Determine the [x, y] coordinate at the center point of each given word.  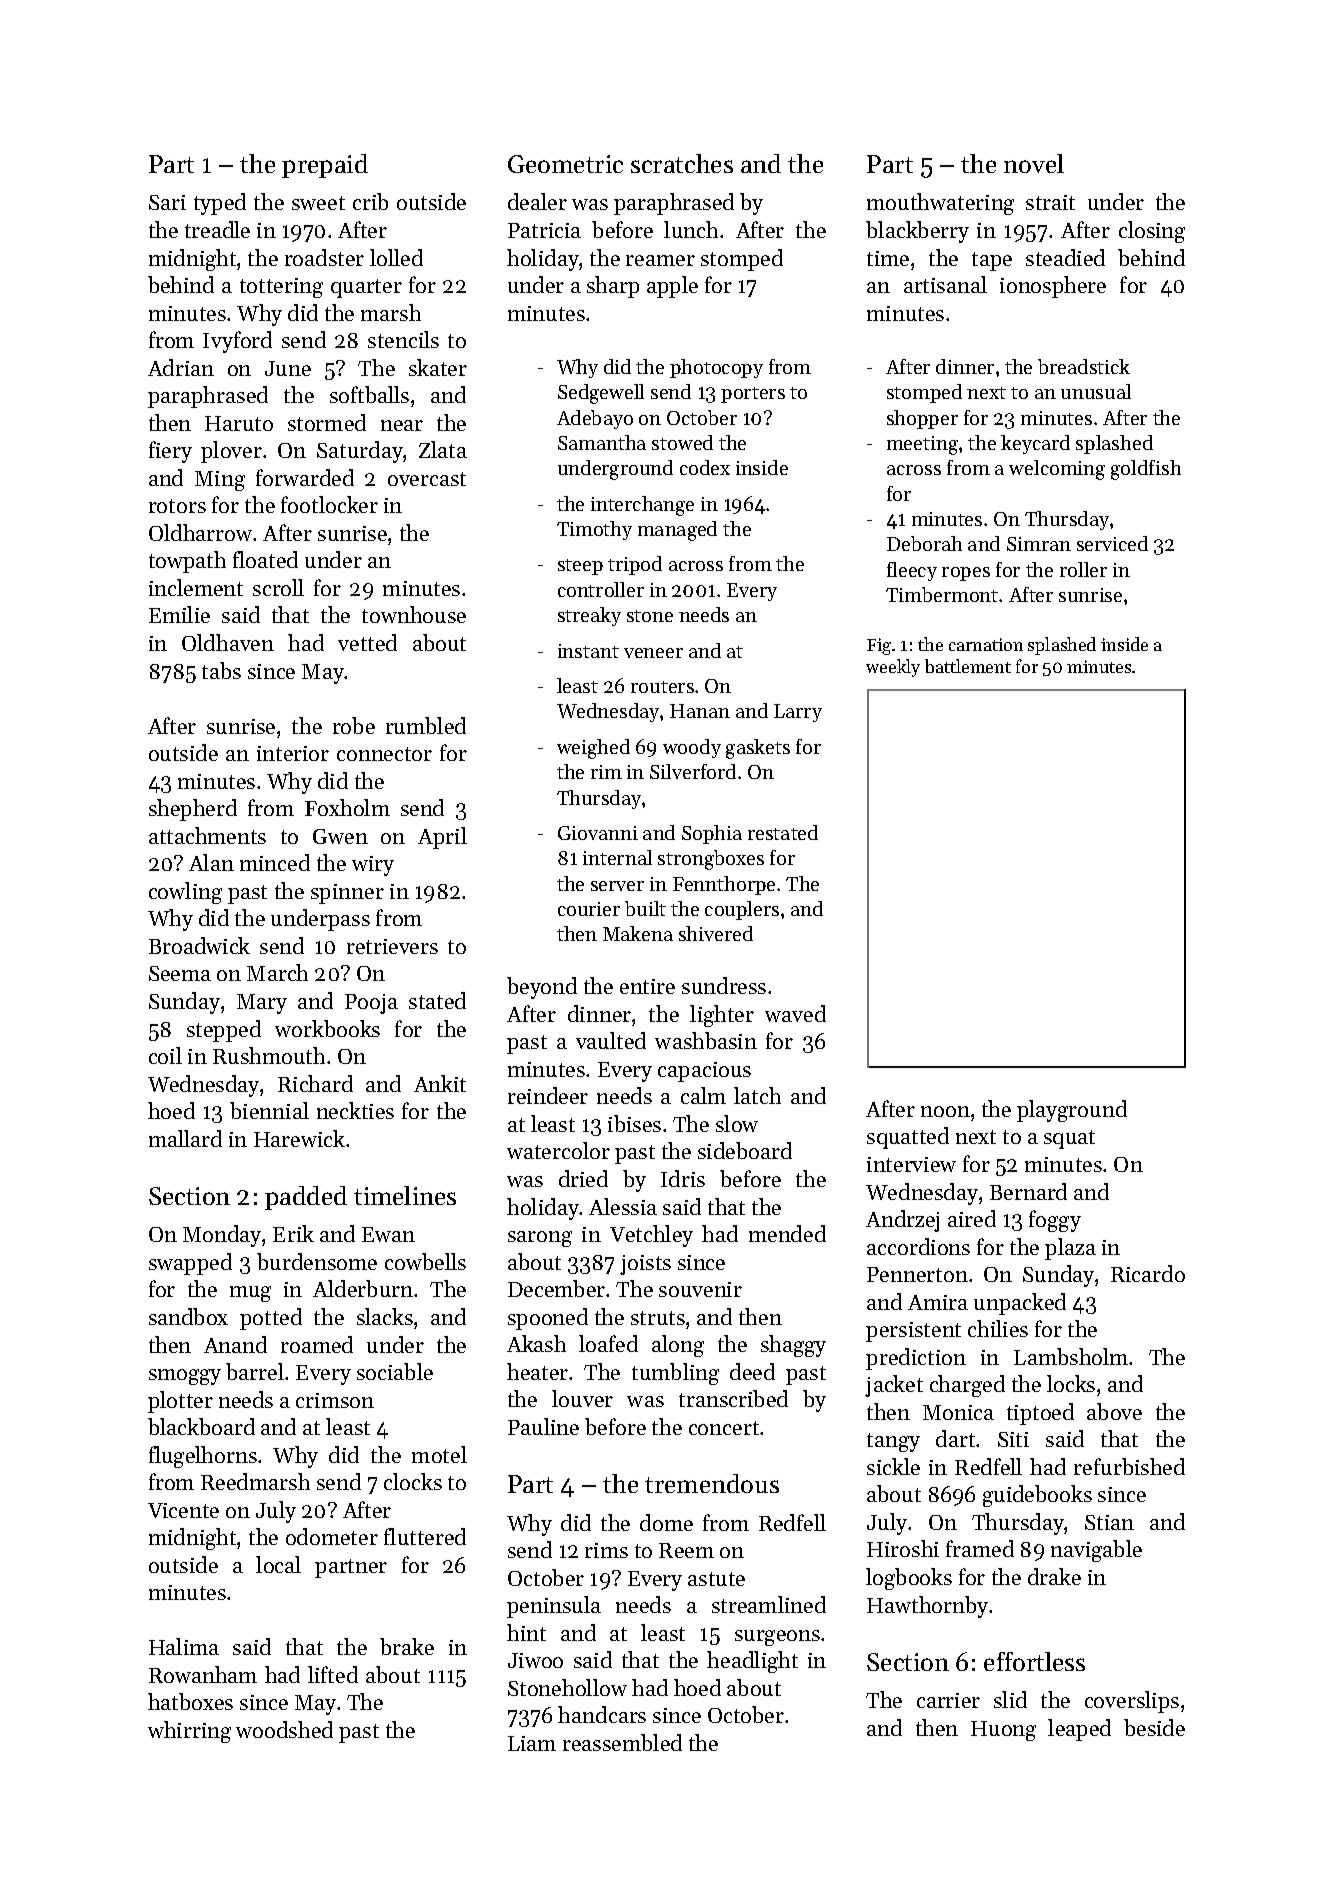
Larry [798, 713]
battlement [968, 666]
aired [972, 1218]
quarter [366, 288]
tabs [221, 670]
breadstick [1084, 366]
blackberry [917, 232]
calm [703, 1095]
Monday [222, 1236]
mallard [185, 1138]
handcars [602, 1714]
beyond [542, 988]
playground [1072, 1111]
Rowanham [203, 1674]
